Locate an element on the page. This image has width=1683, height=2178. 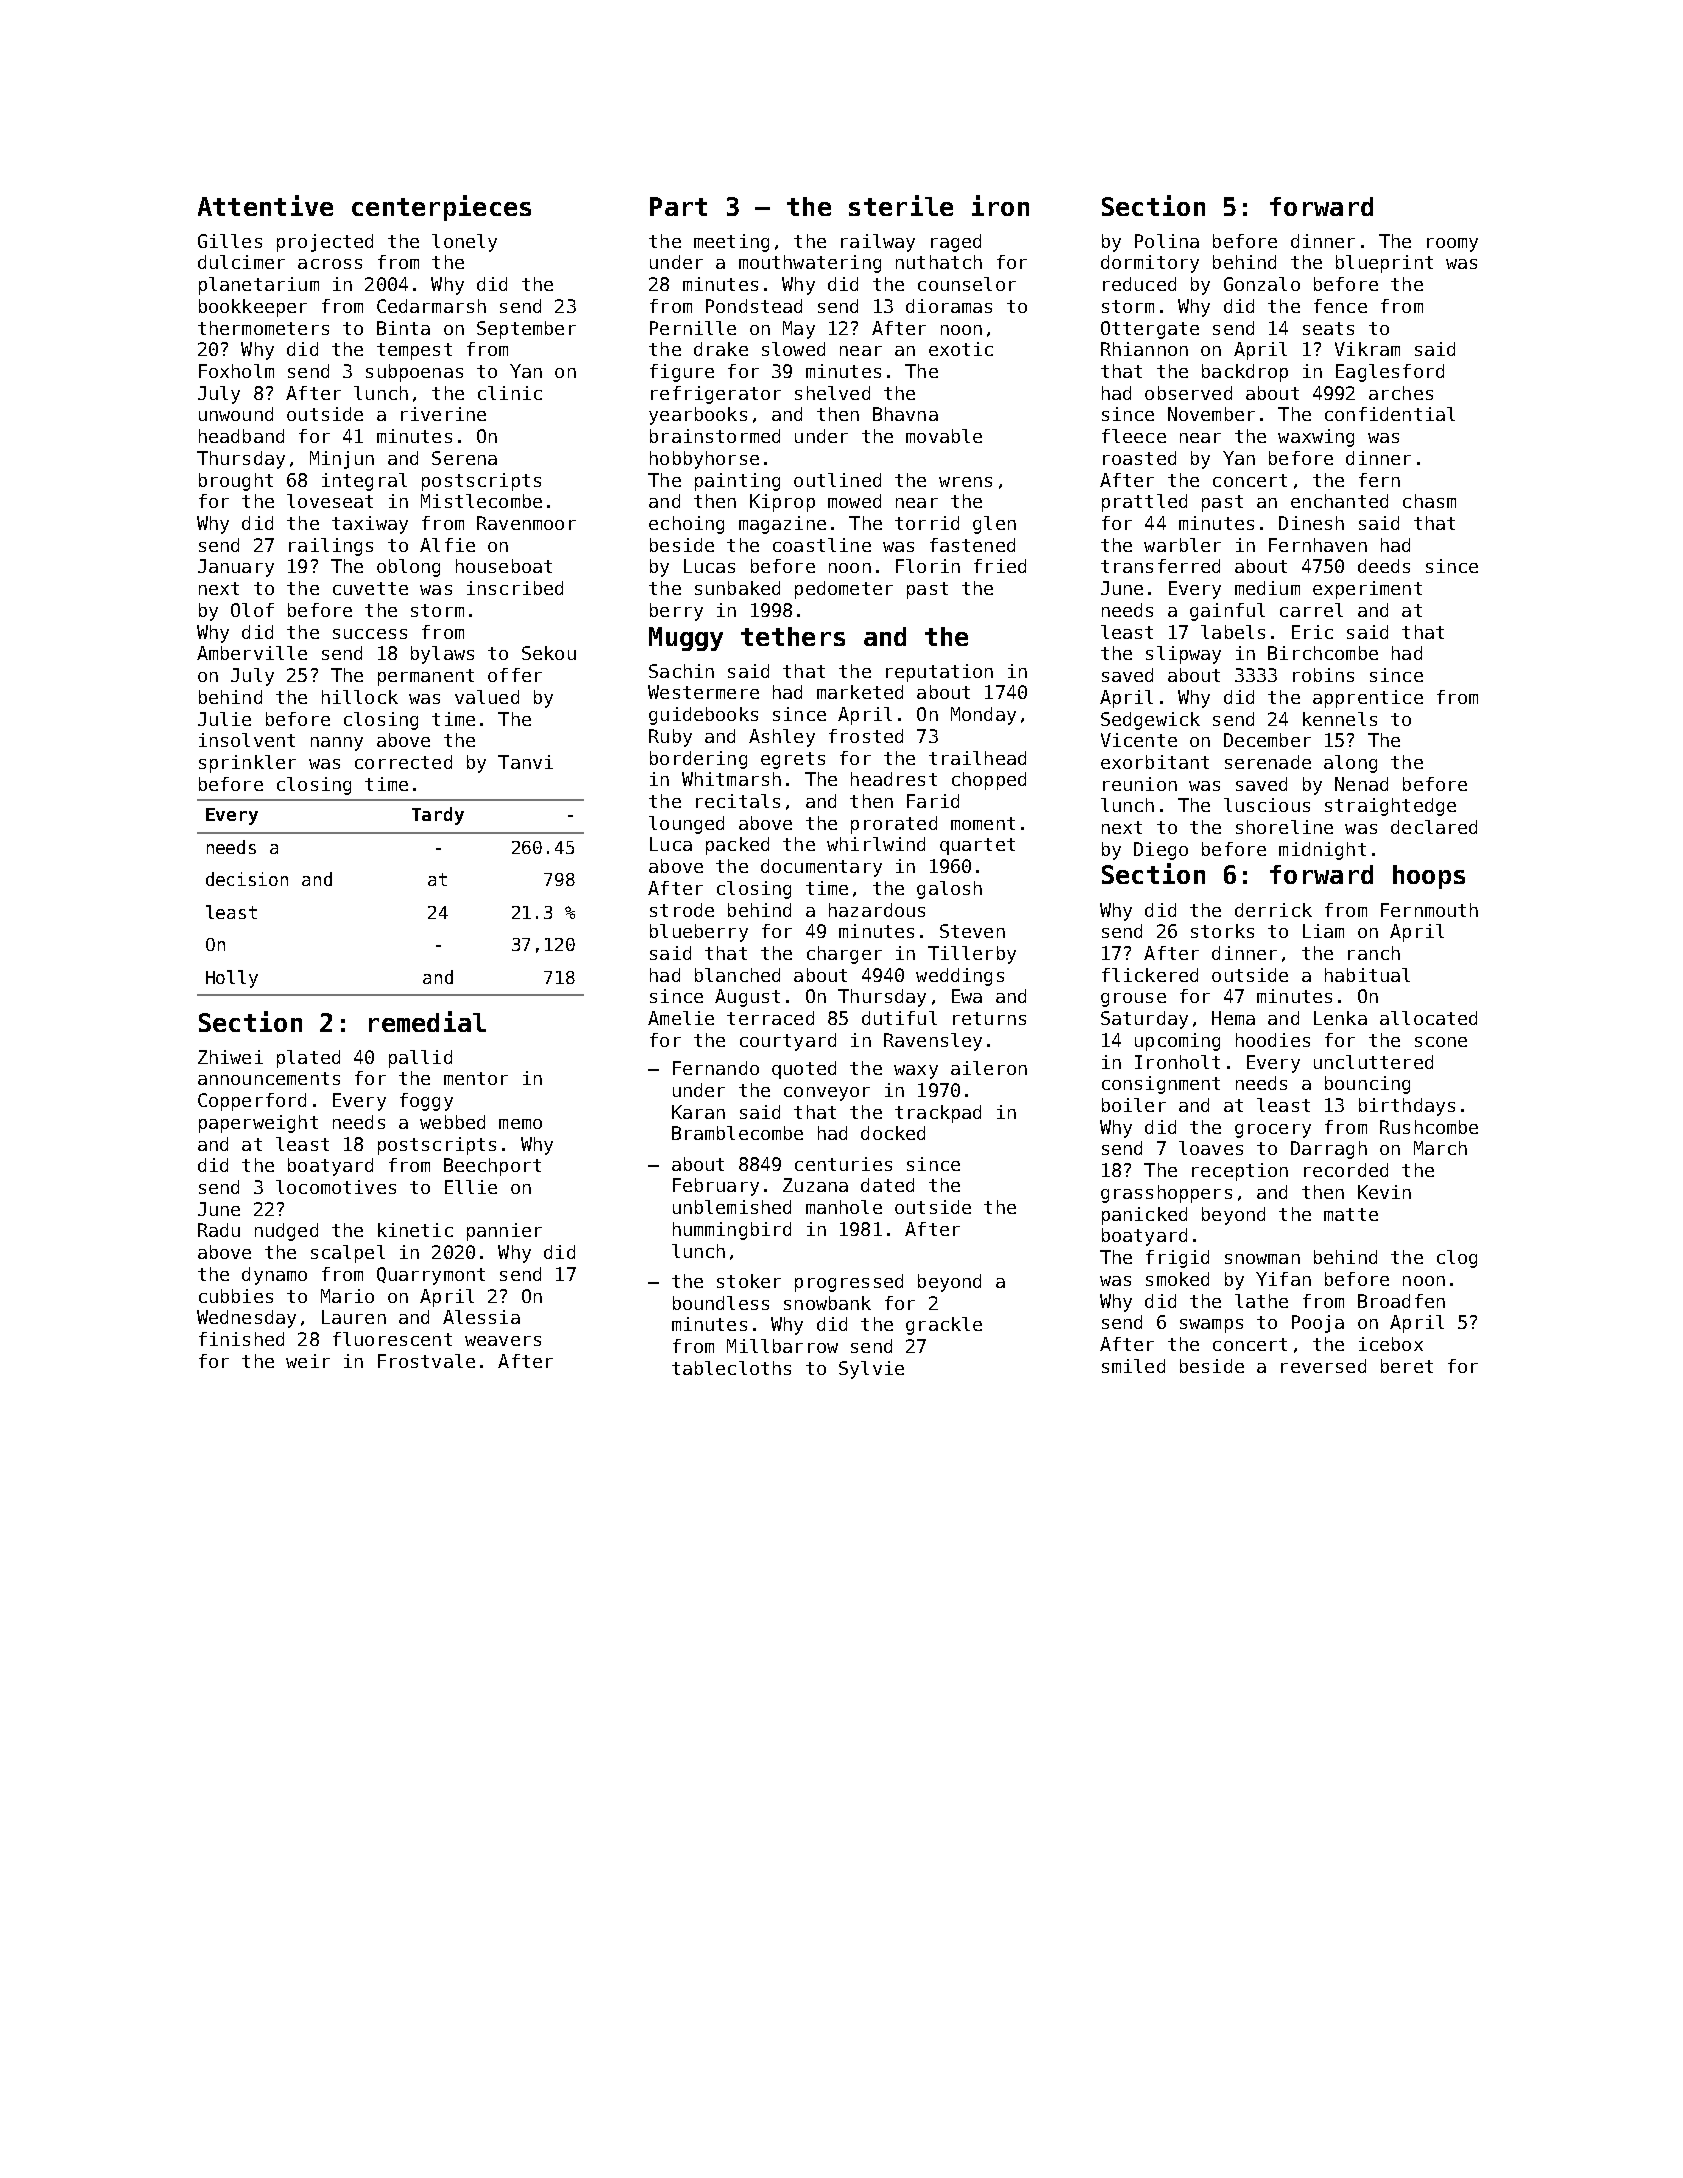
midnight is located at coordinates (1322, 851).
